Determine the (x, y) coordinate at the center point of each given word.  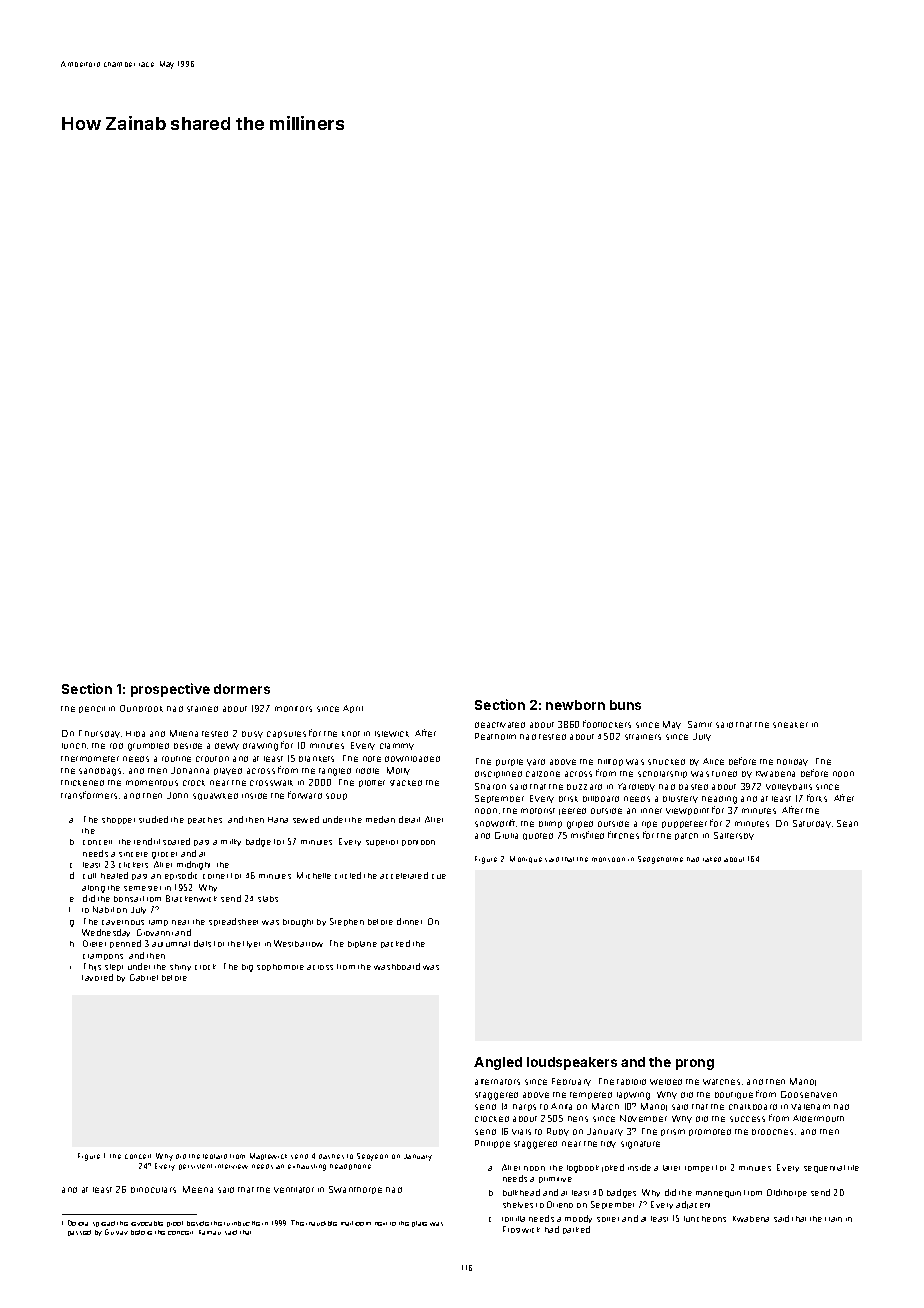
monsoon (608, 859)
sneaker (790, 725)
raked (712, 859)
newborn (575, 705)
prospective (170, 690)
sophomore (280, 967)
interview (231, 1166)
